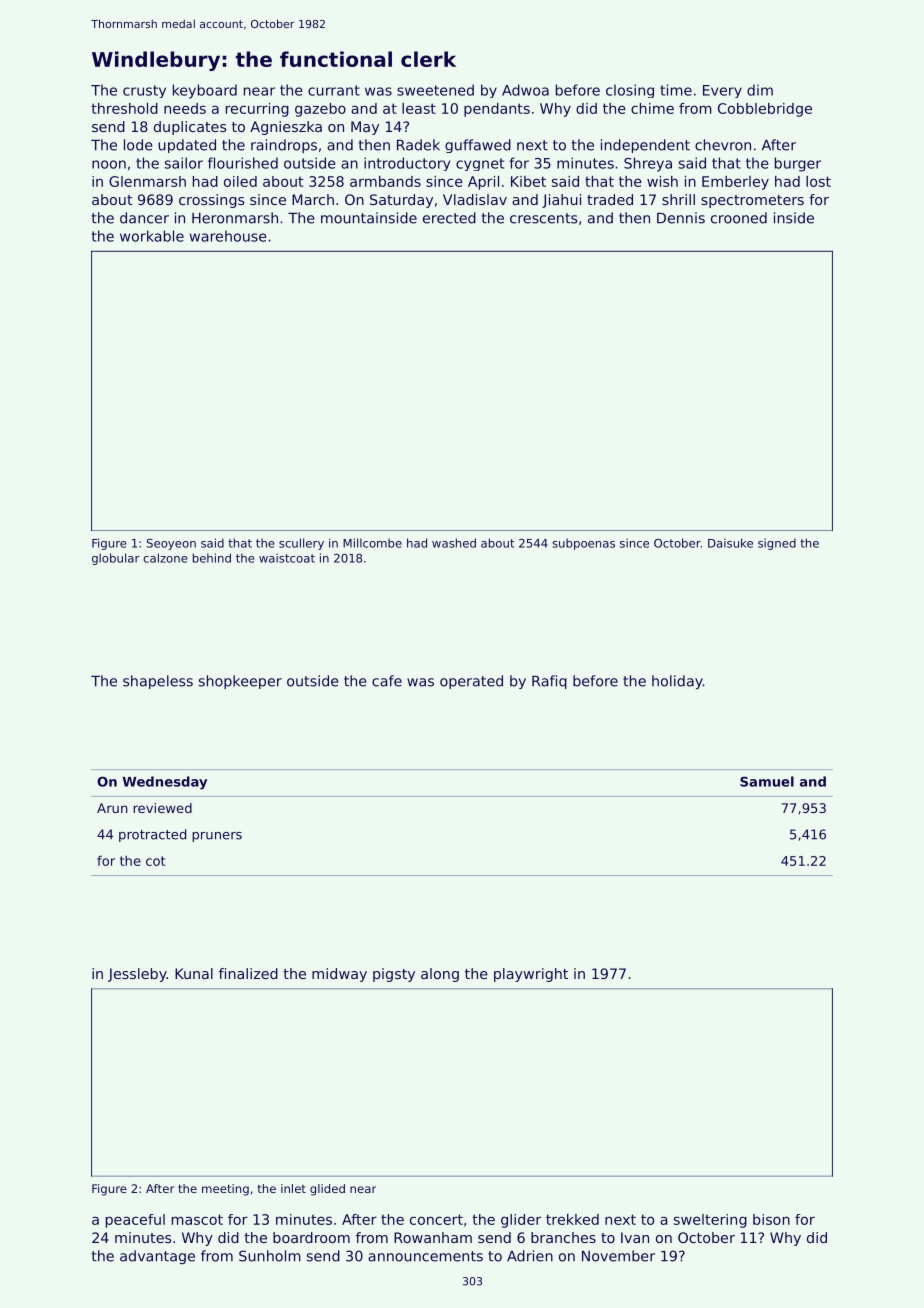  Describe the element at coordinates (157, 1257) in the page. I see `advantage` at that location.
